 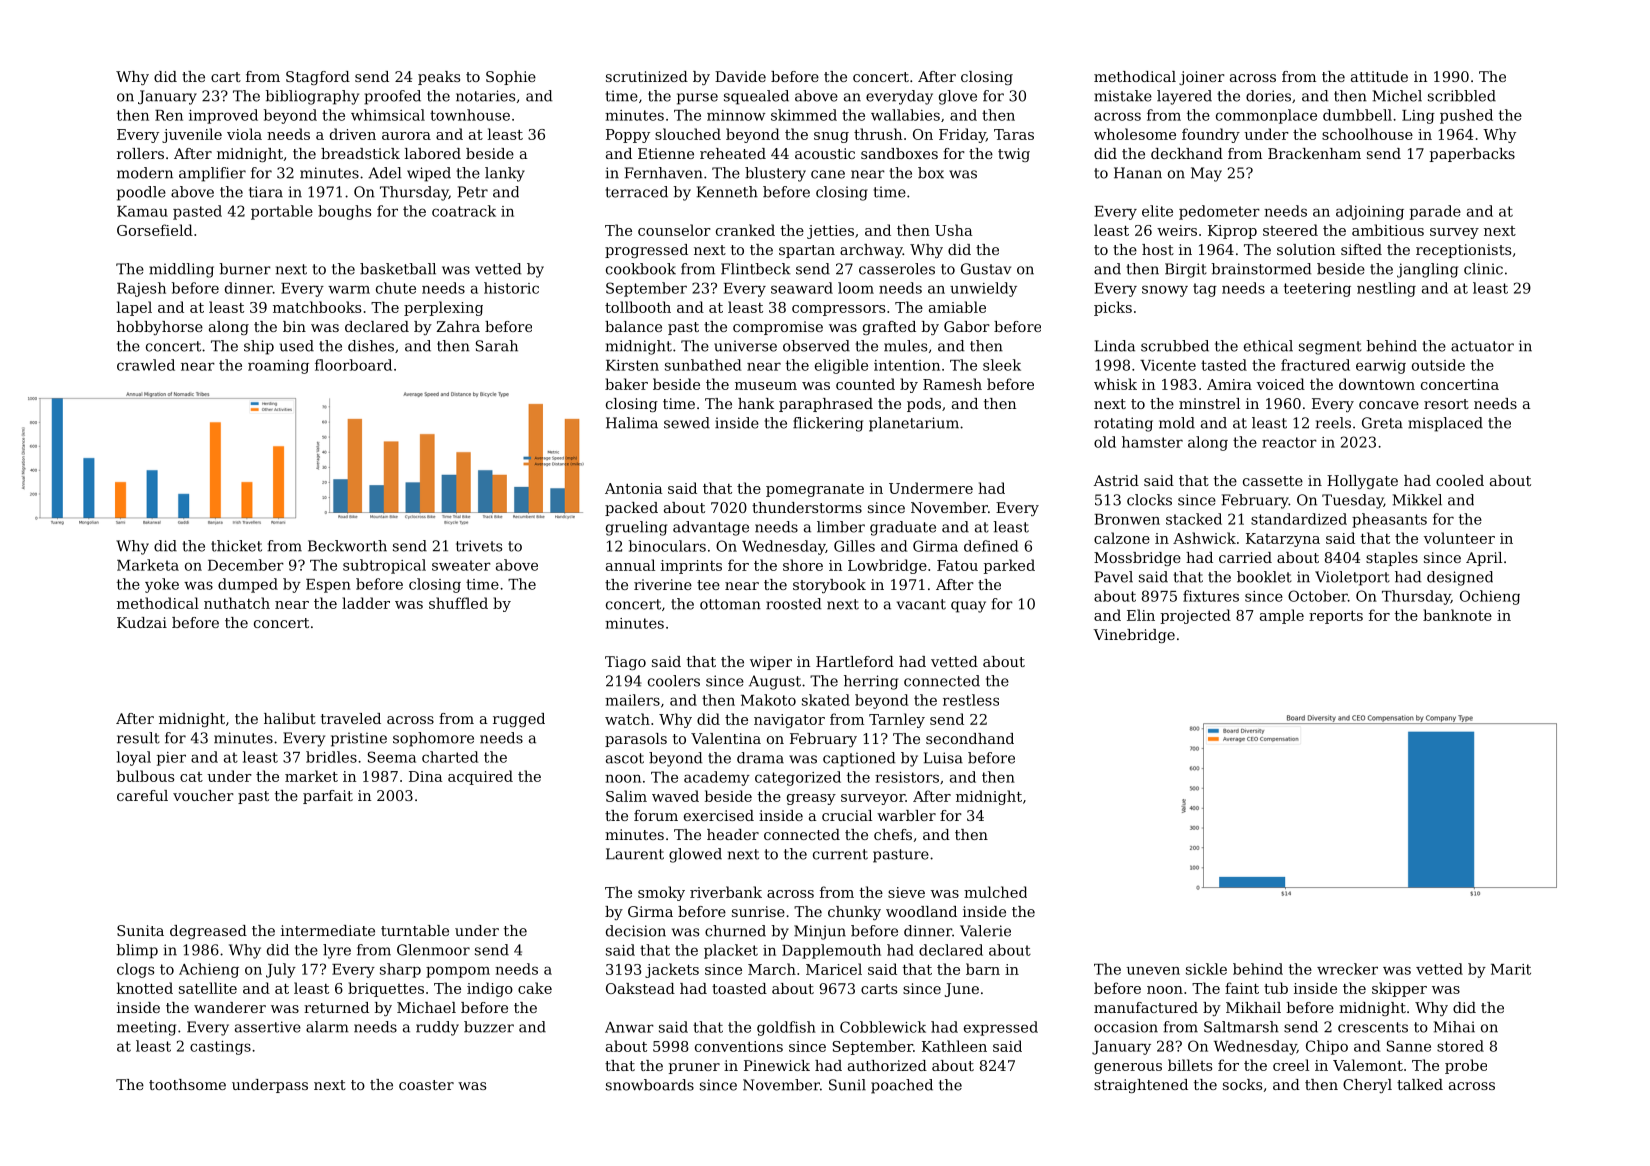 What do you see at coordinates (1511, 969) in the image?
I see `Marit` at bounding box center [1511, 969].
